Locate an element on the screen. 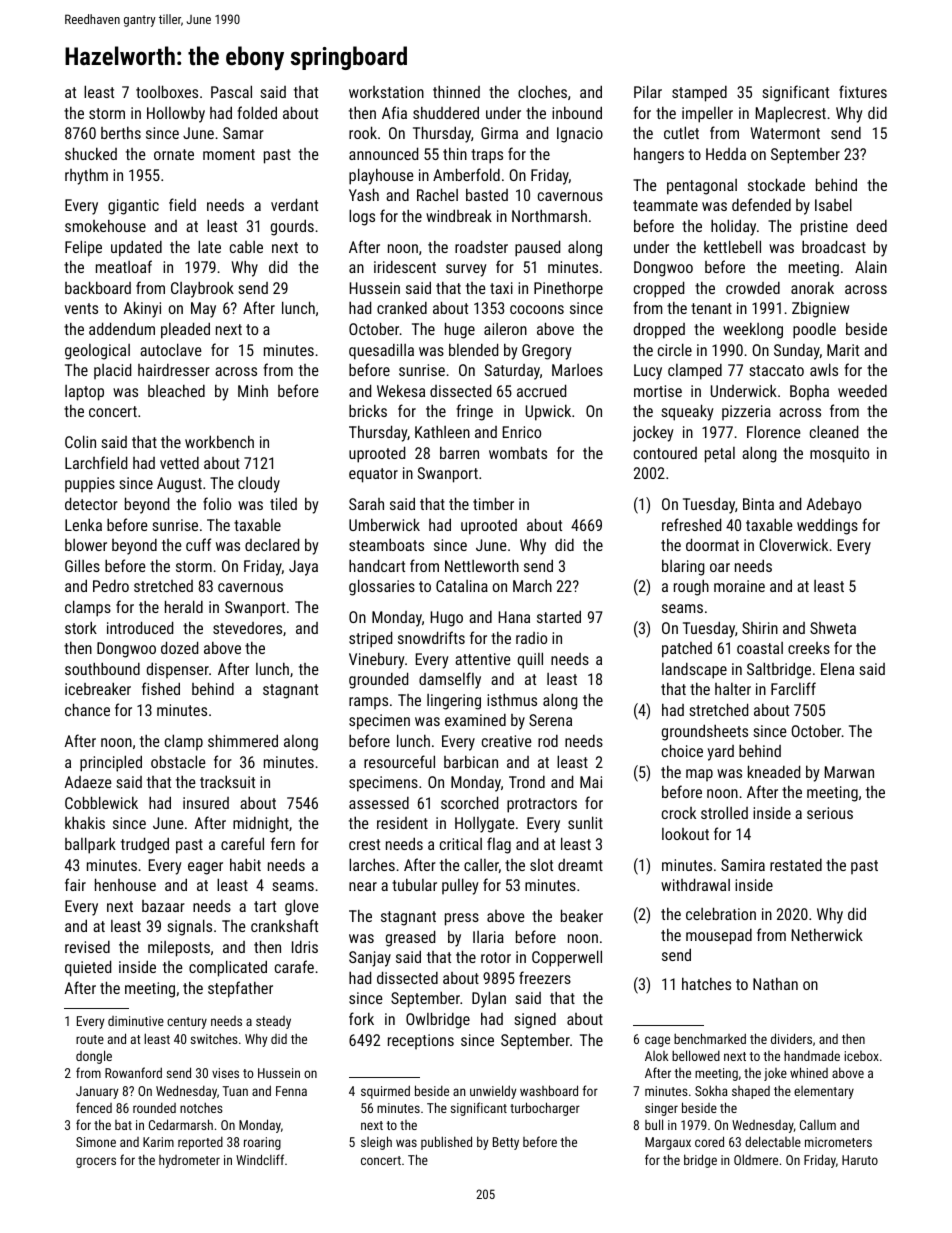 The width and height of the screenshot is (952, 1233). ornate is located at coordinates (174, 154).
